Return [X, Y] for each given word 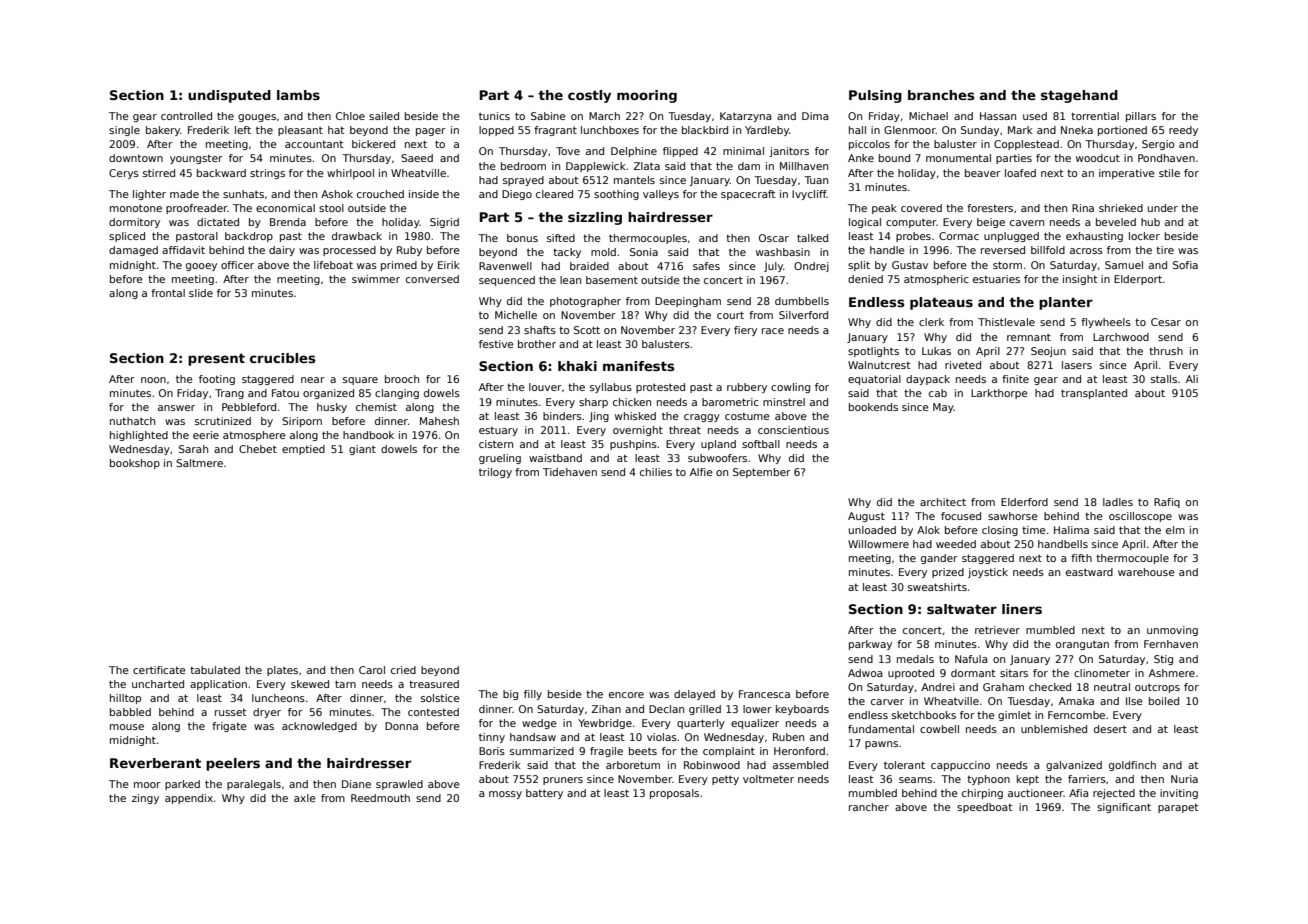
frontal [168, 293]
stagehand [1079, 96]
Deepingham [688, 302]
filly [533, 695]
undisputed [229, 96]
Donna [401, 726]
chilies [656, 472]
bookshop [135, 464]
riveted [963, 365]
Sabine [548, 116]
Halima [1071, 530]
